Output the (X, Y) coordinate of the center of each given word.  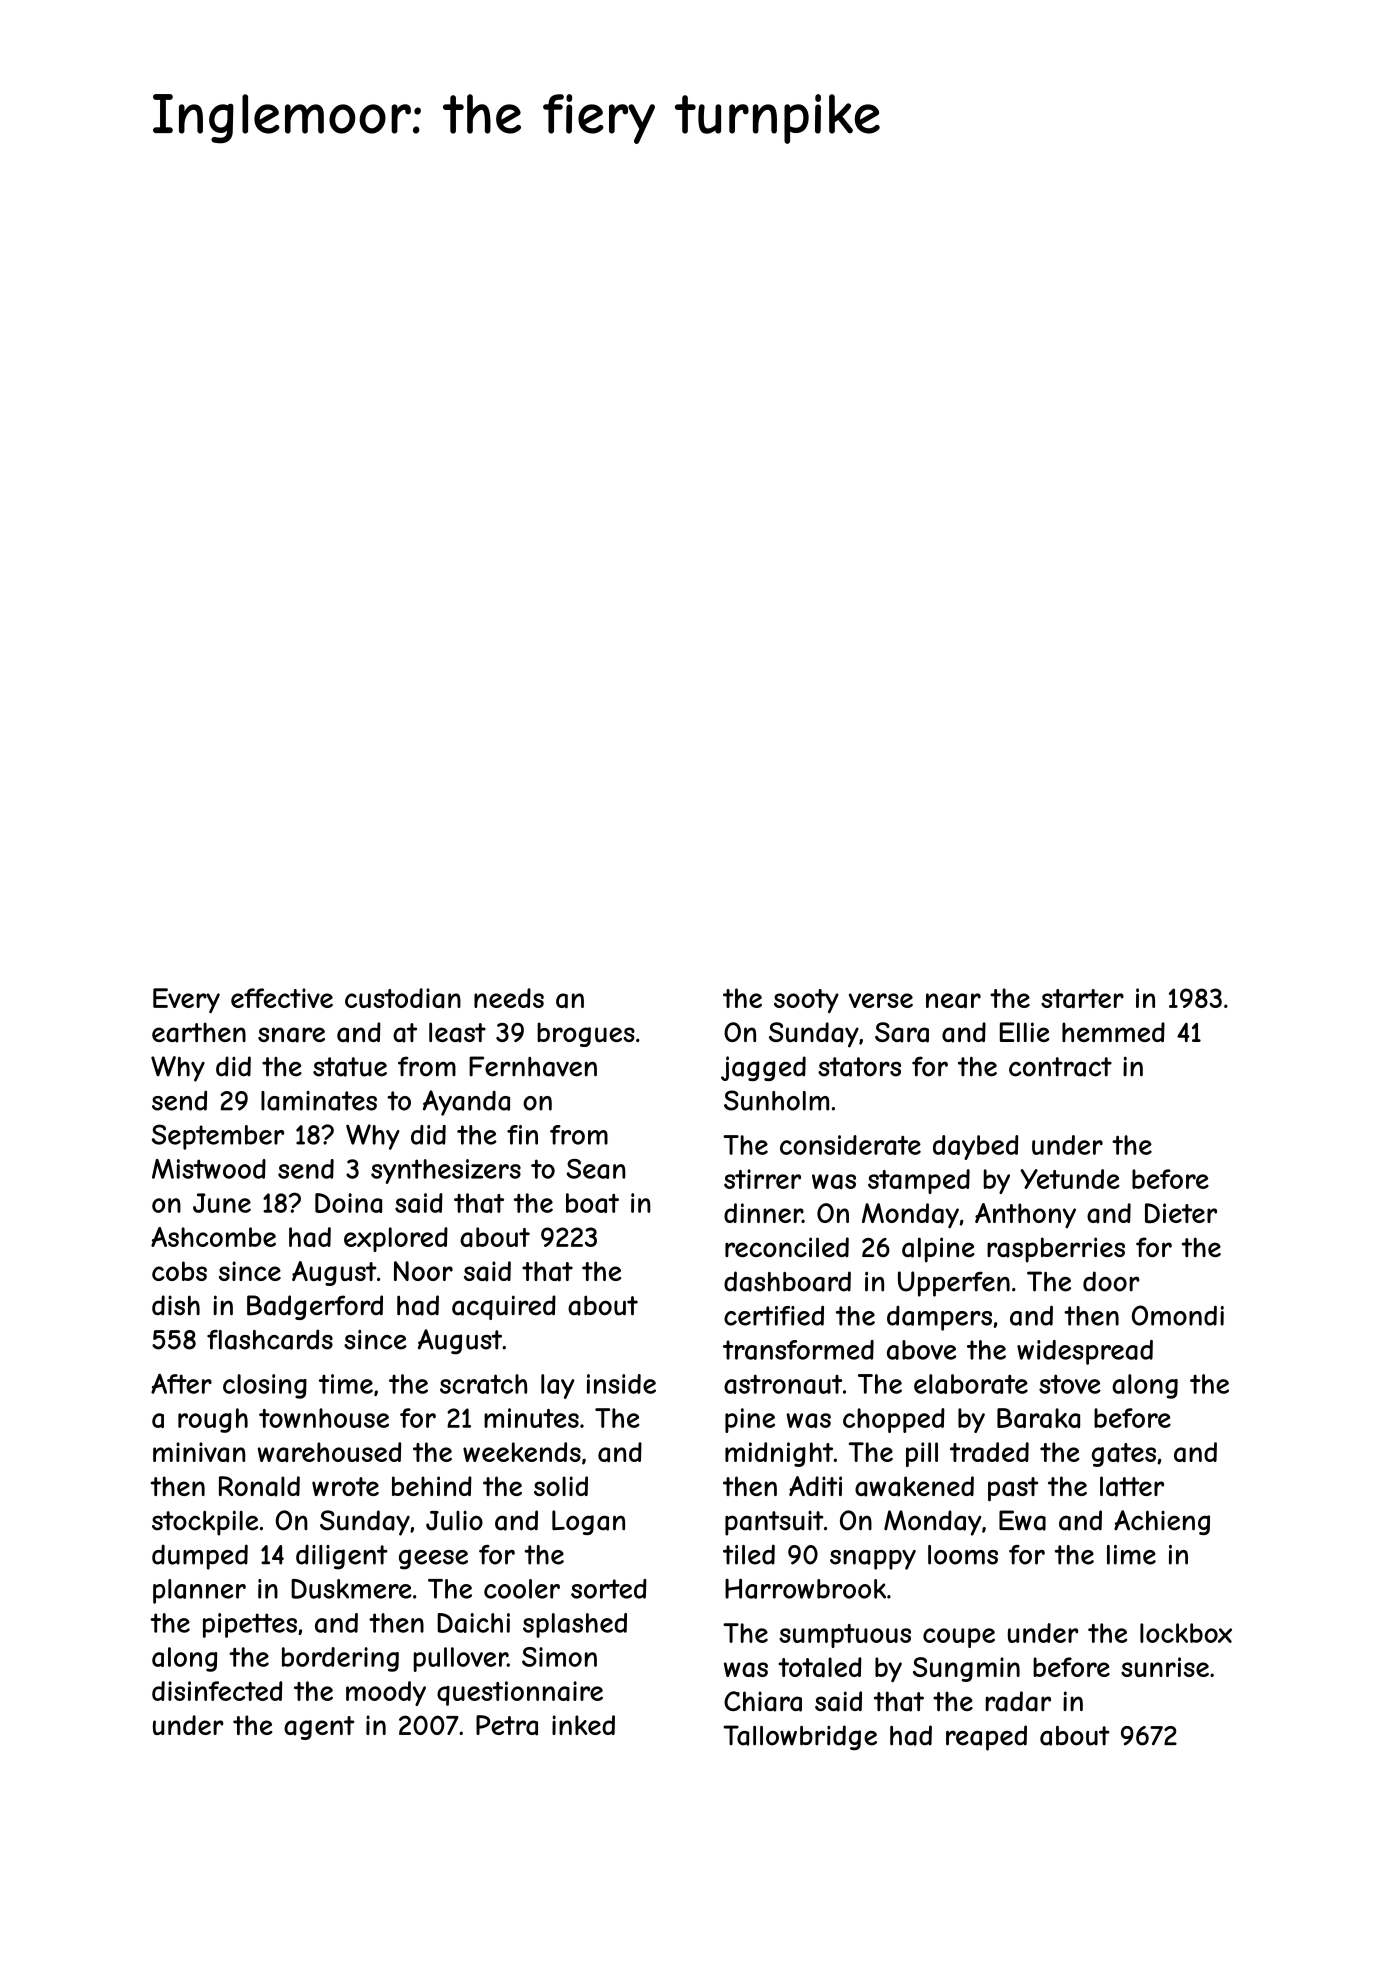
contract (1060, 1067)
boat (592, 1203)
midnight (779, 1454)
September (218, 1137)
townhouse (324, 1418)
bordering (340, 1659)
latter (1132, 1486)
